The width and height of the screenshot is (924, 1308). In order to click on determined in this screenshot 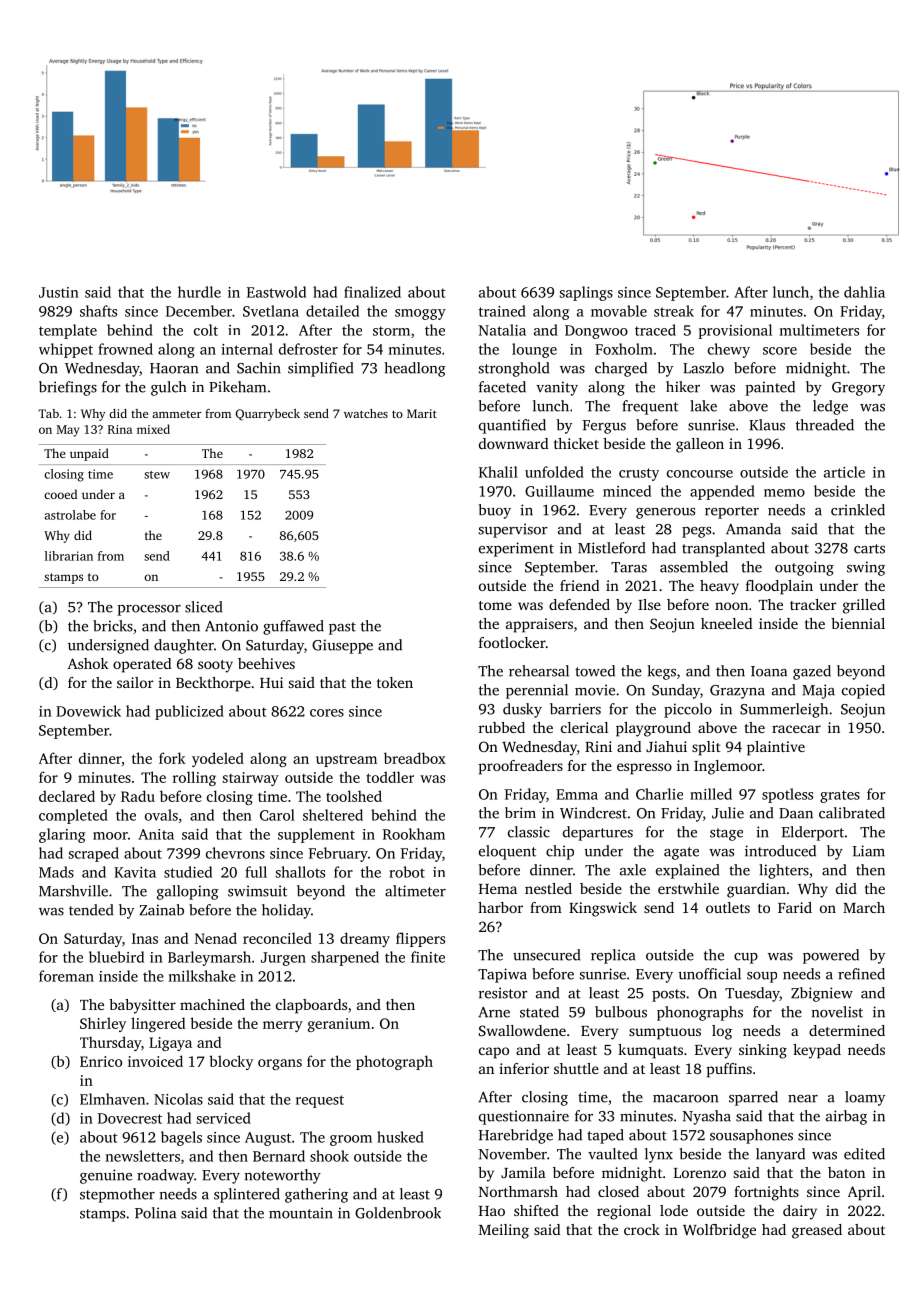, I will do `click(847, 1030)`.
